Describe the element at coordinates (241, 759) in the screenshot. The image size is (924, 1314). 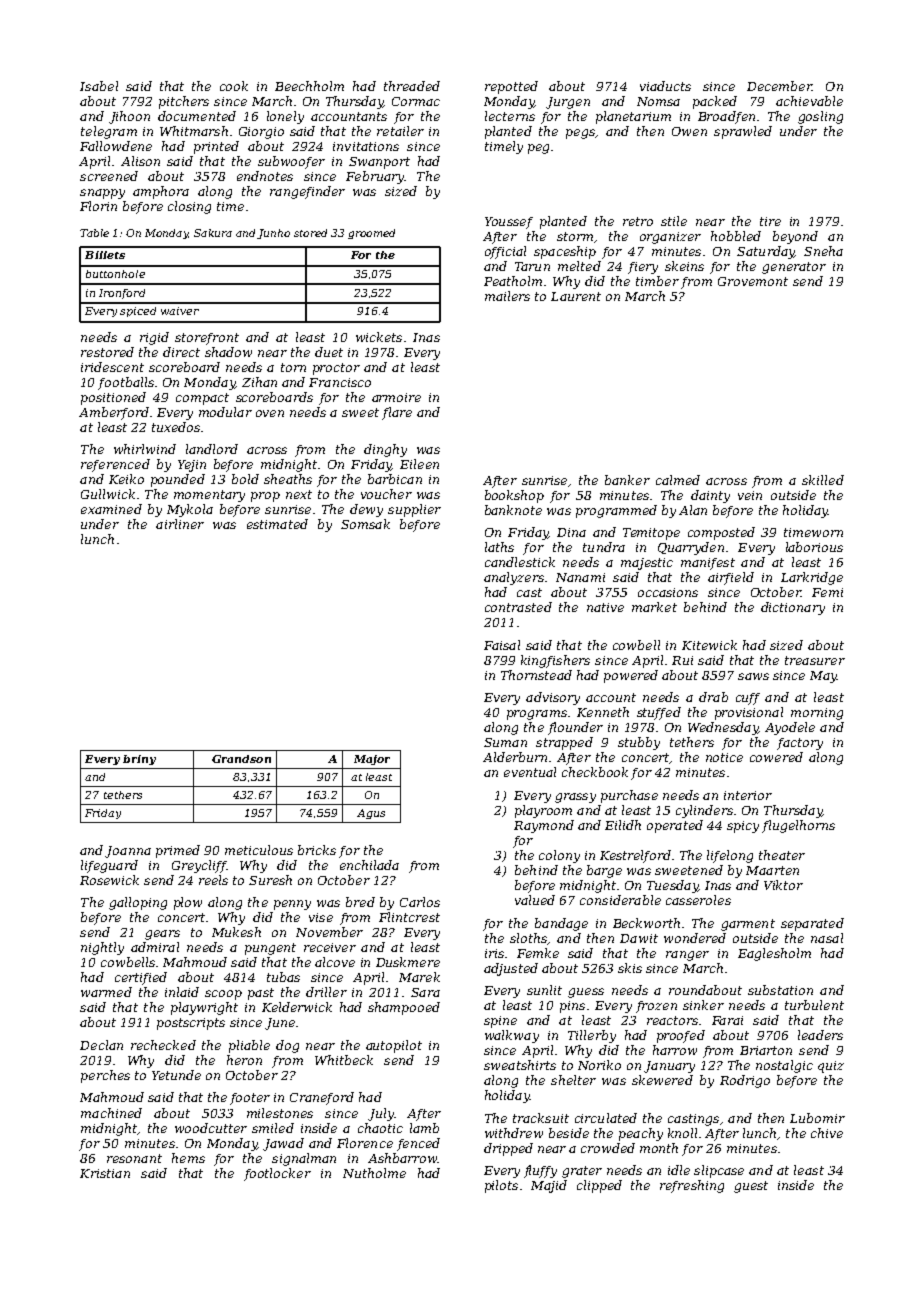
I see `Grandson` at that location.
